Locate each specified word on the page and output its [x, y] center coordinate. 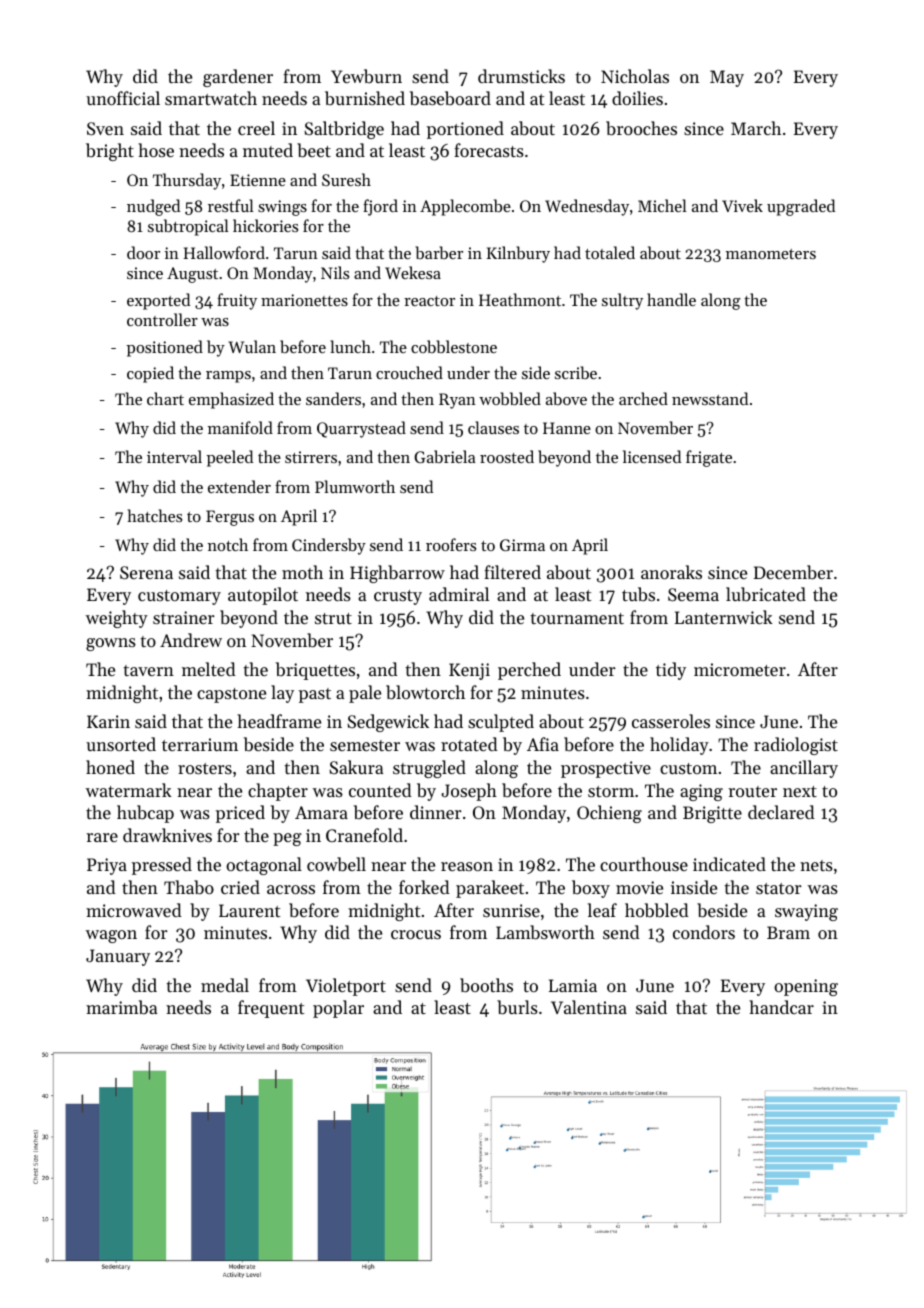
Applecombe [465, 207]
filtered [512, 572]
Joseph [469, 792]
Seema [693, 594]
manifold [240, 427]
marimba [121, 1007]
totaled [610, 252]
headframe [279, 721]
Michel [662, 205]
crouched [409, 372]
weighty [117, 619]
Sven [105, 128]
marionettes [304, 300]
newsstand [710, 398]
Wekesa [413, 272]
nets [816, 865]
